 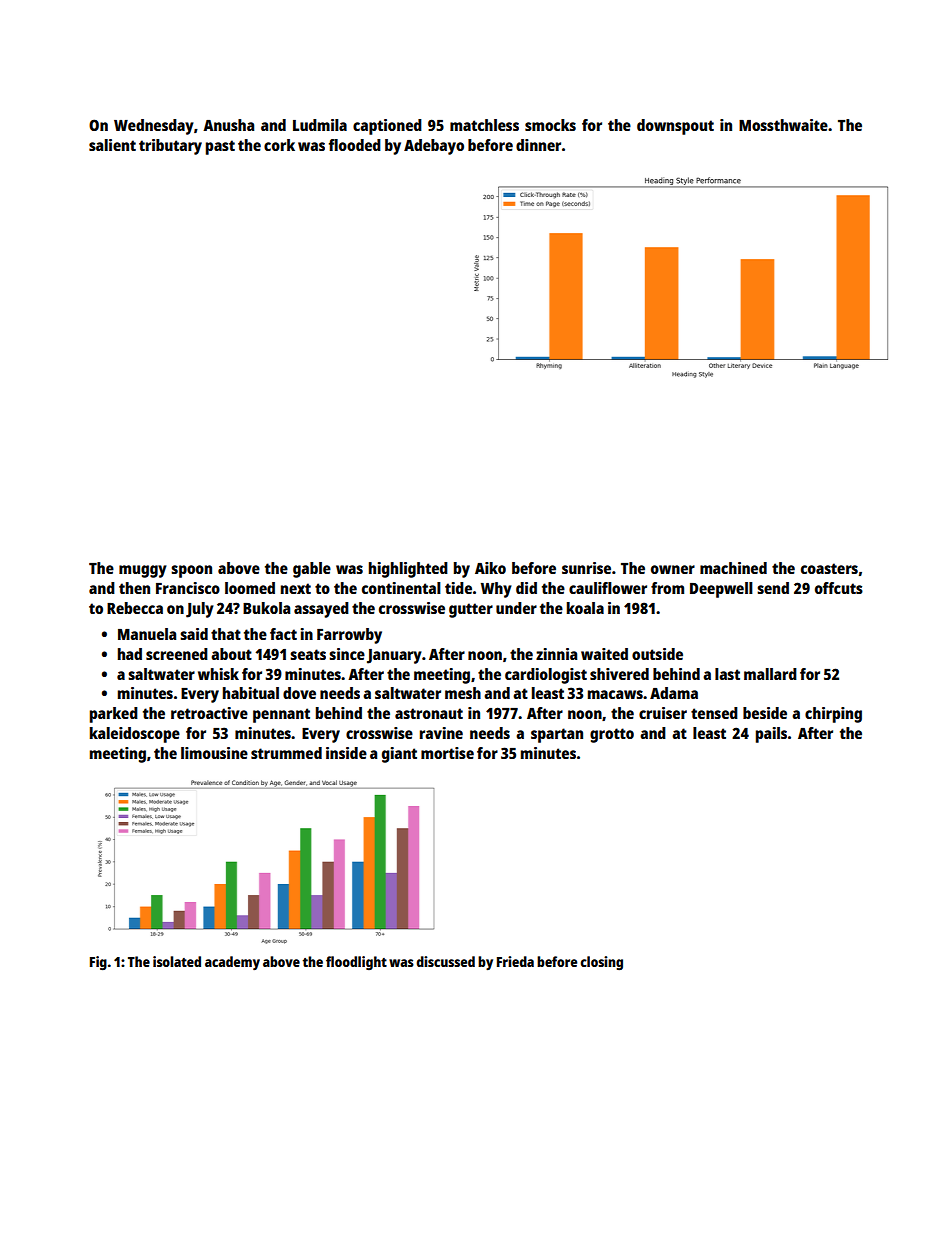 I want to click on continental, so click(x=401, y=588).
